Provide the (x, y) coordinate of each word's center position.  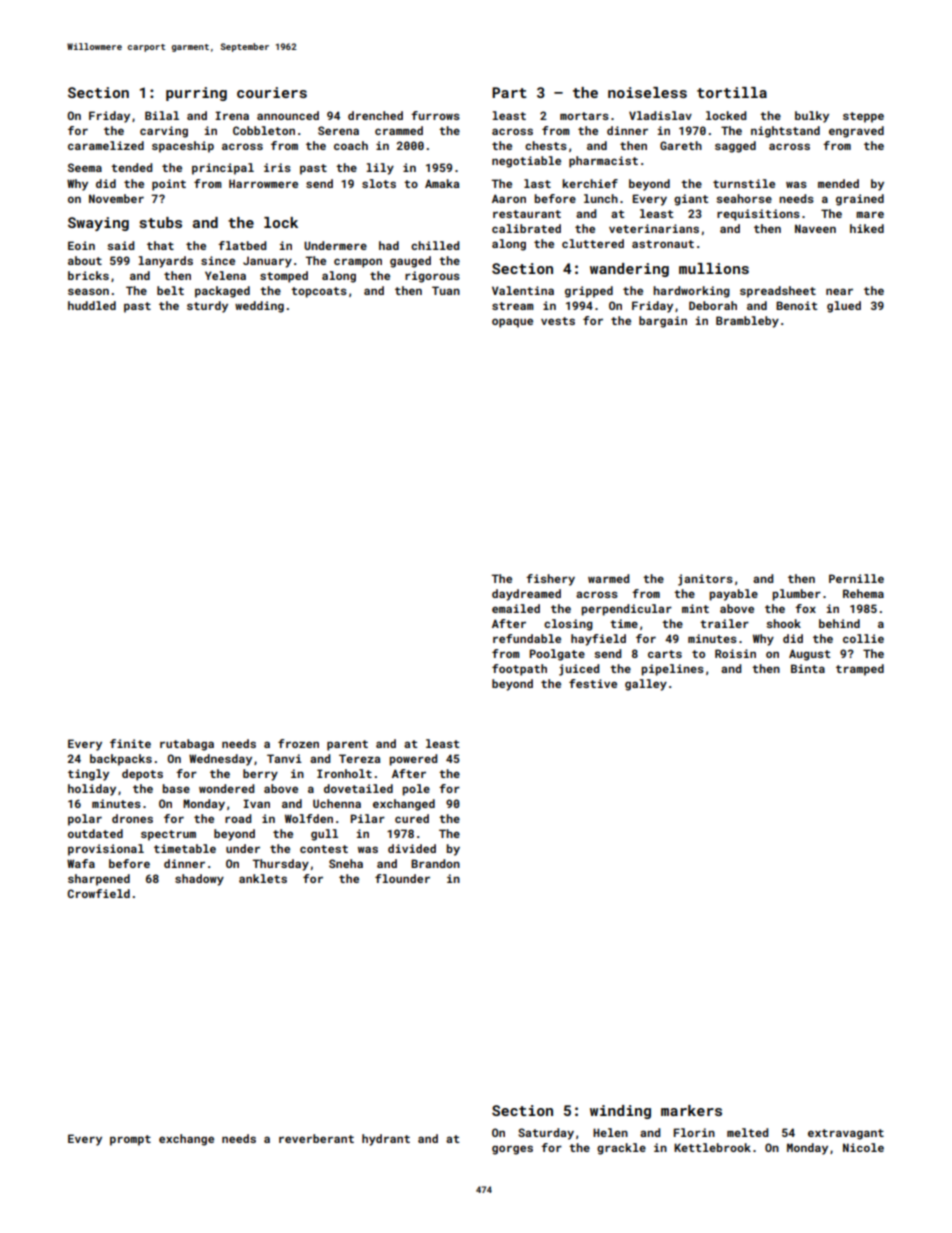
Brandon (435, 863)
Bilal (162, 115)
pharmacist (603, 162)
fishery (550, 580)
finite (130, 743)
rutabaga (187, 745)
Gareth (681, 145)
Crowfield (98, 893)
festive (593, 683)
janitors (705, 580)
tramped (860, 670)
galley (646, 685)
